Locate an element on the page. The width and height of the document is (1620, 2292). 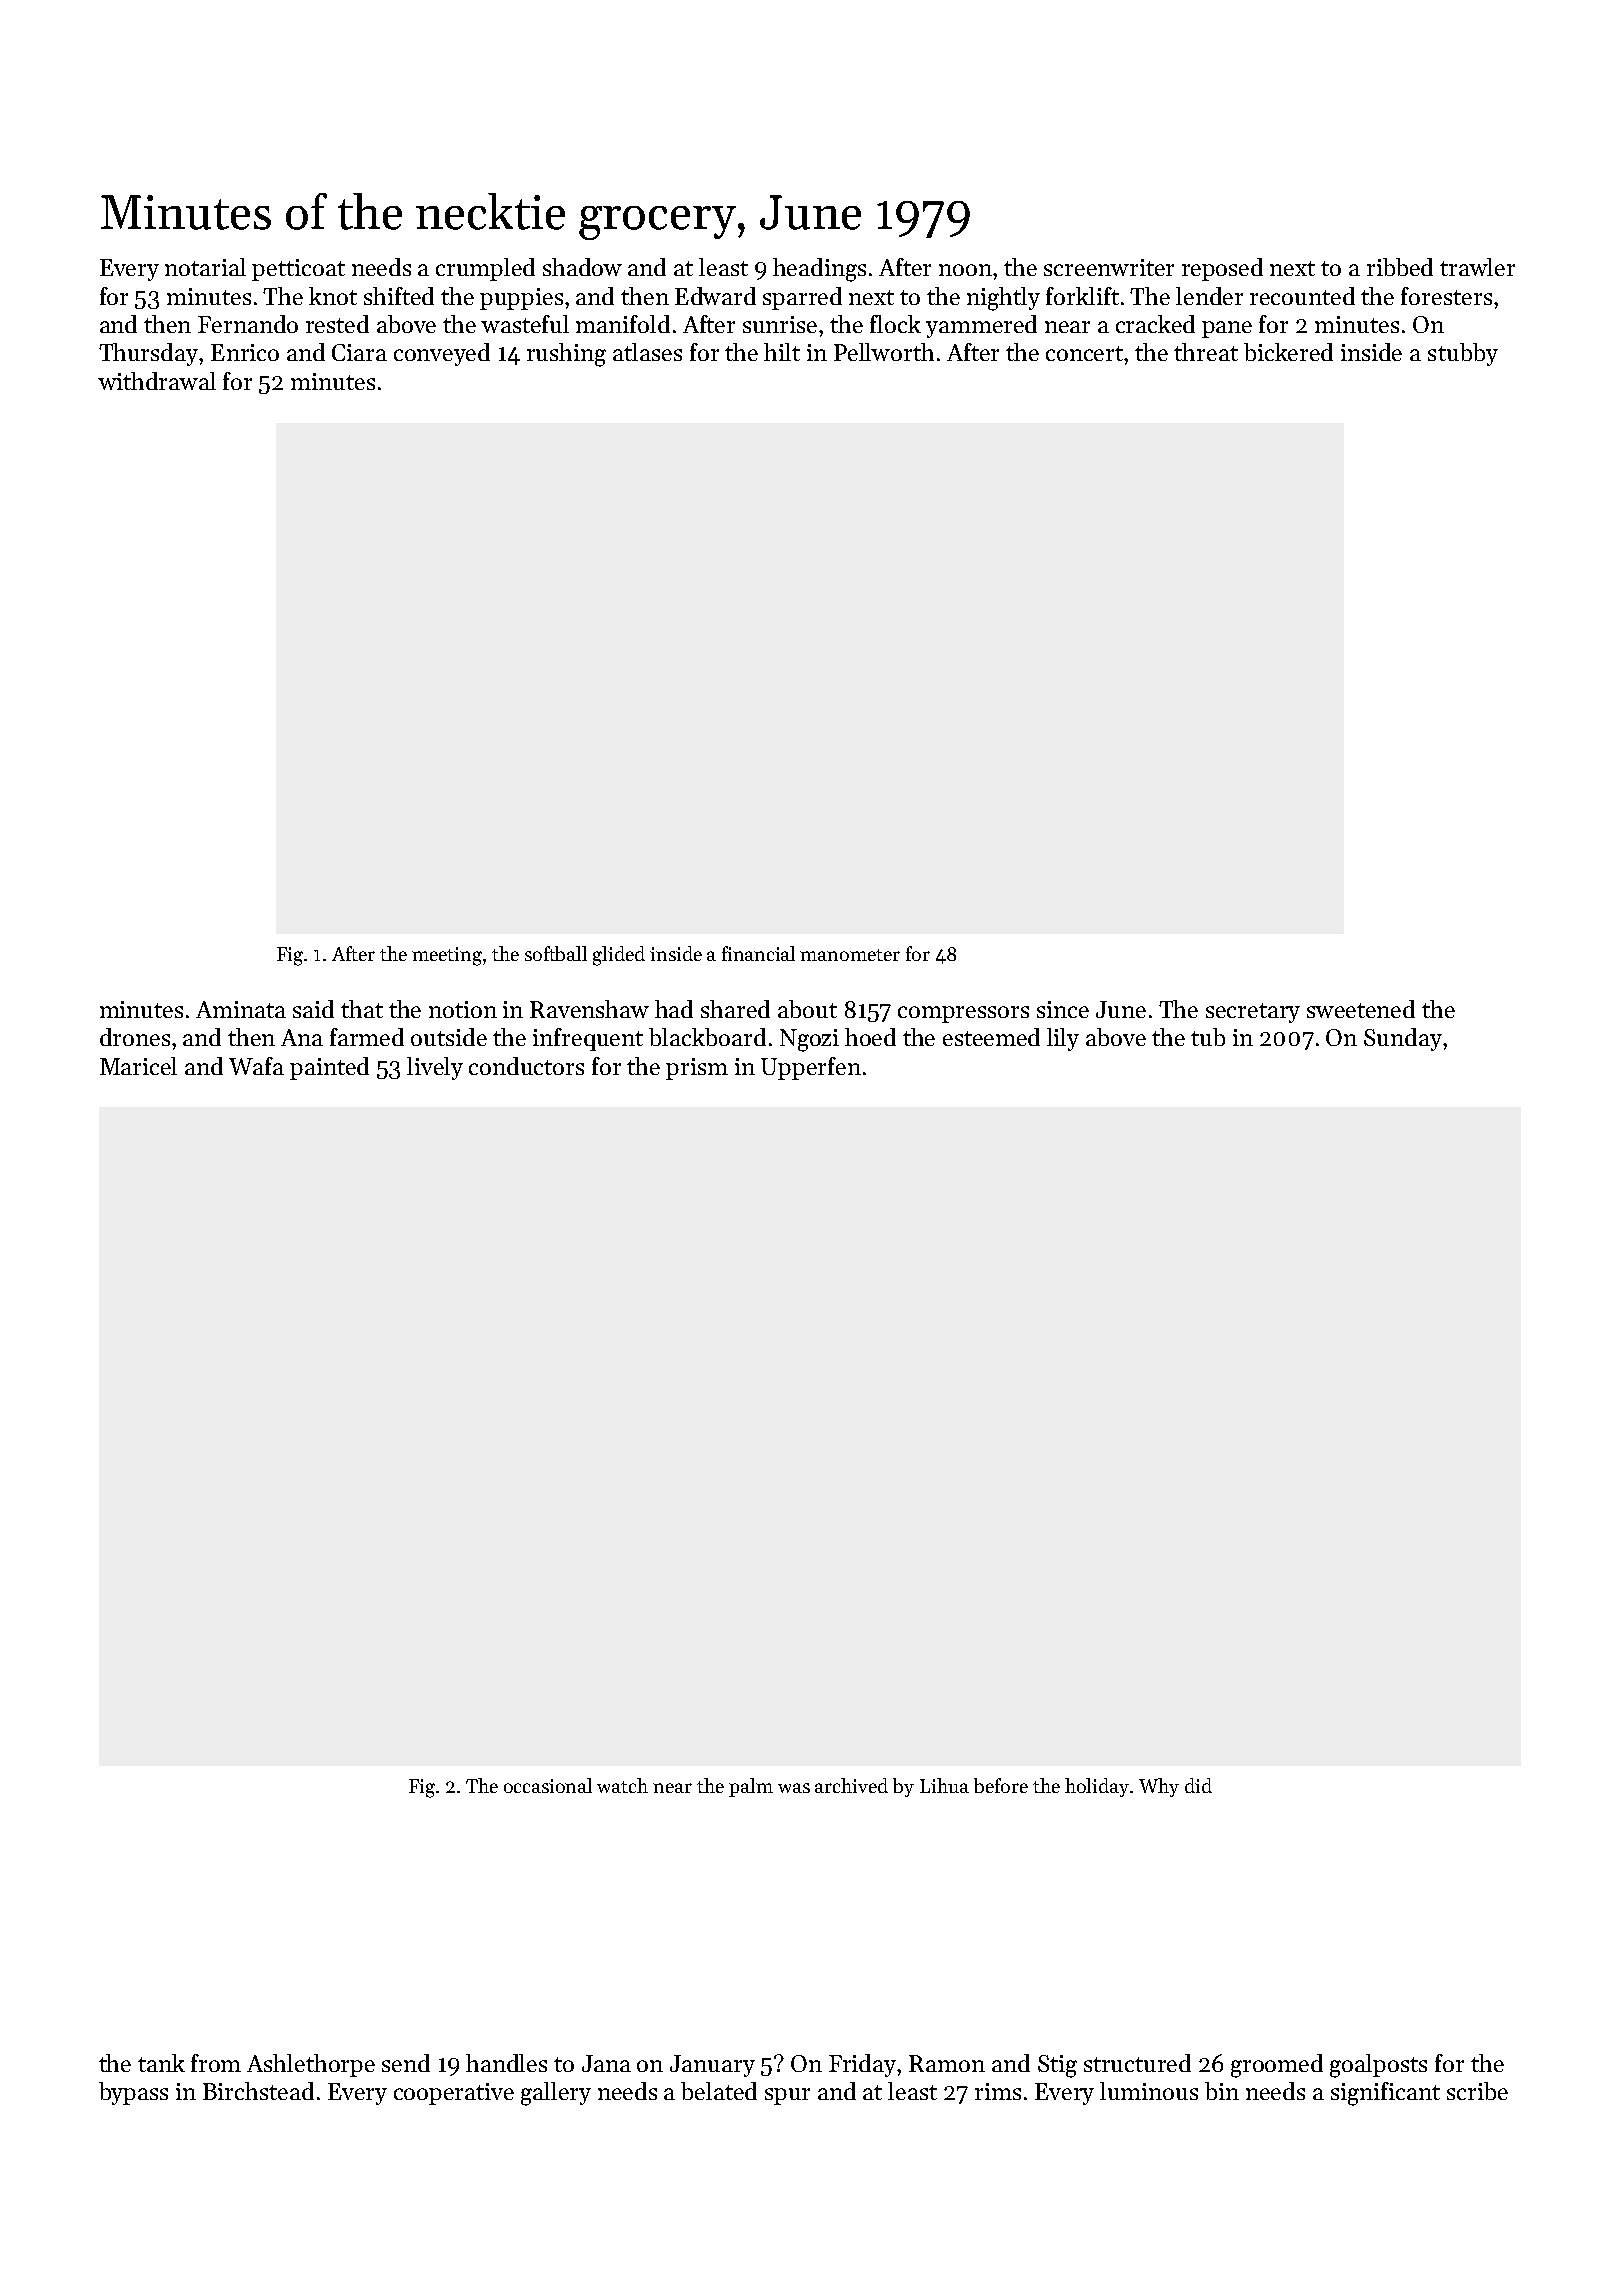
withdrawal is located at coordinates (157, 381).
